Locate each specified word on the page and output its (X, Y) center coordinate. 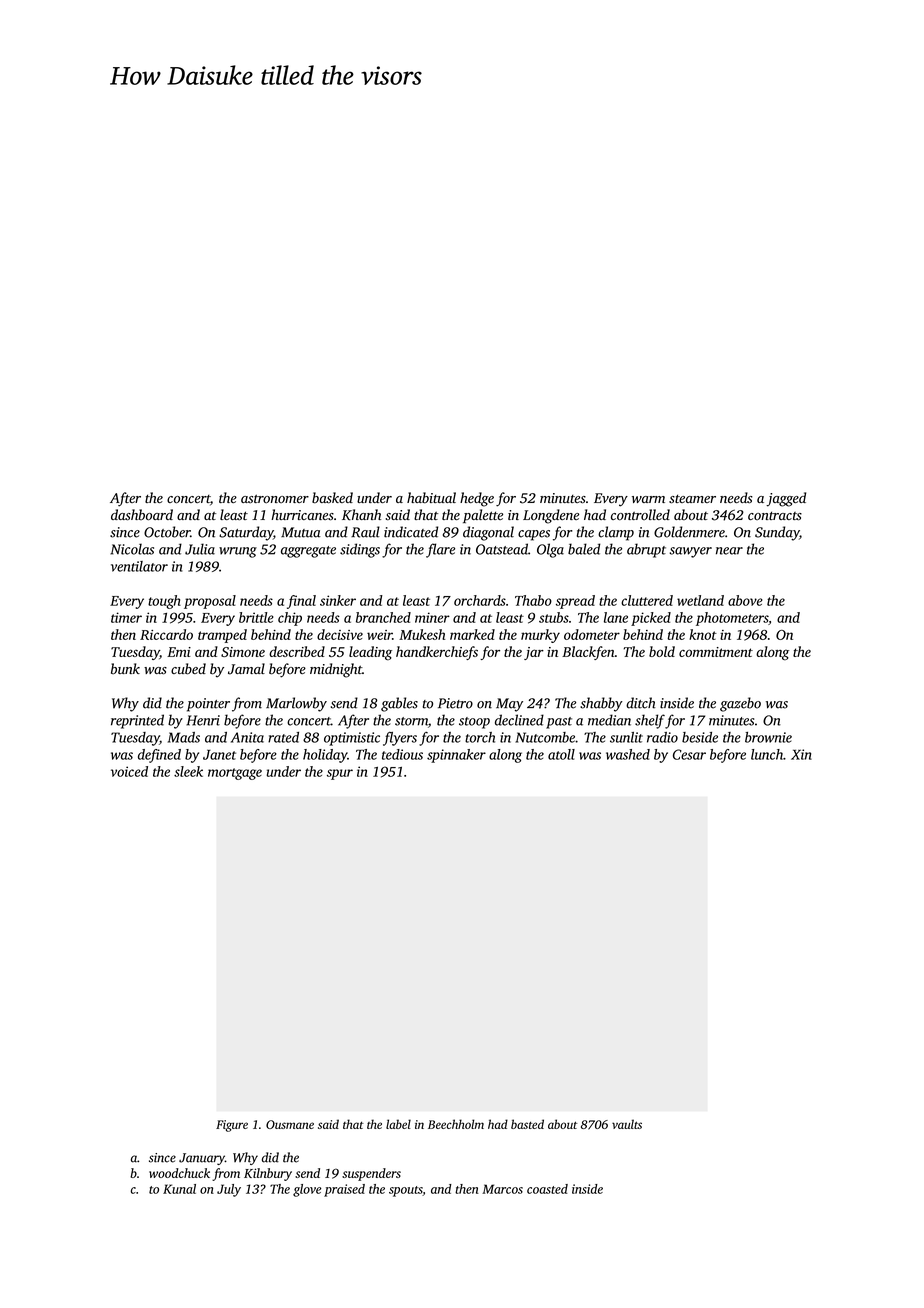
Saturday (246, 533)
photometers (732, 619)
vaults (627, 1124)
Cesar (689, 754)
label (398, 1124)
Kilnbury (268, 1174)
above (745, 600)
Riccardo (166, 634)
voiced (129, 771)
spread (575, 602)
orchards (480, 600)
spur (340, 774)
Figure (232, 1126)
